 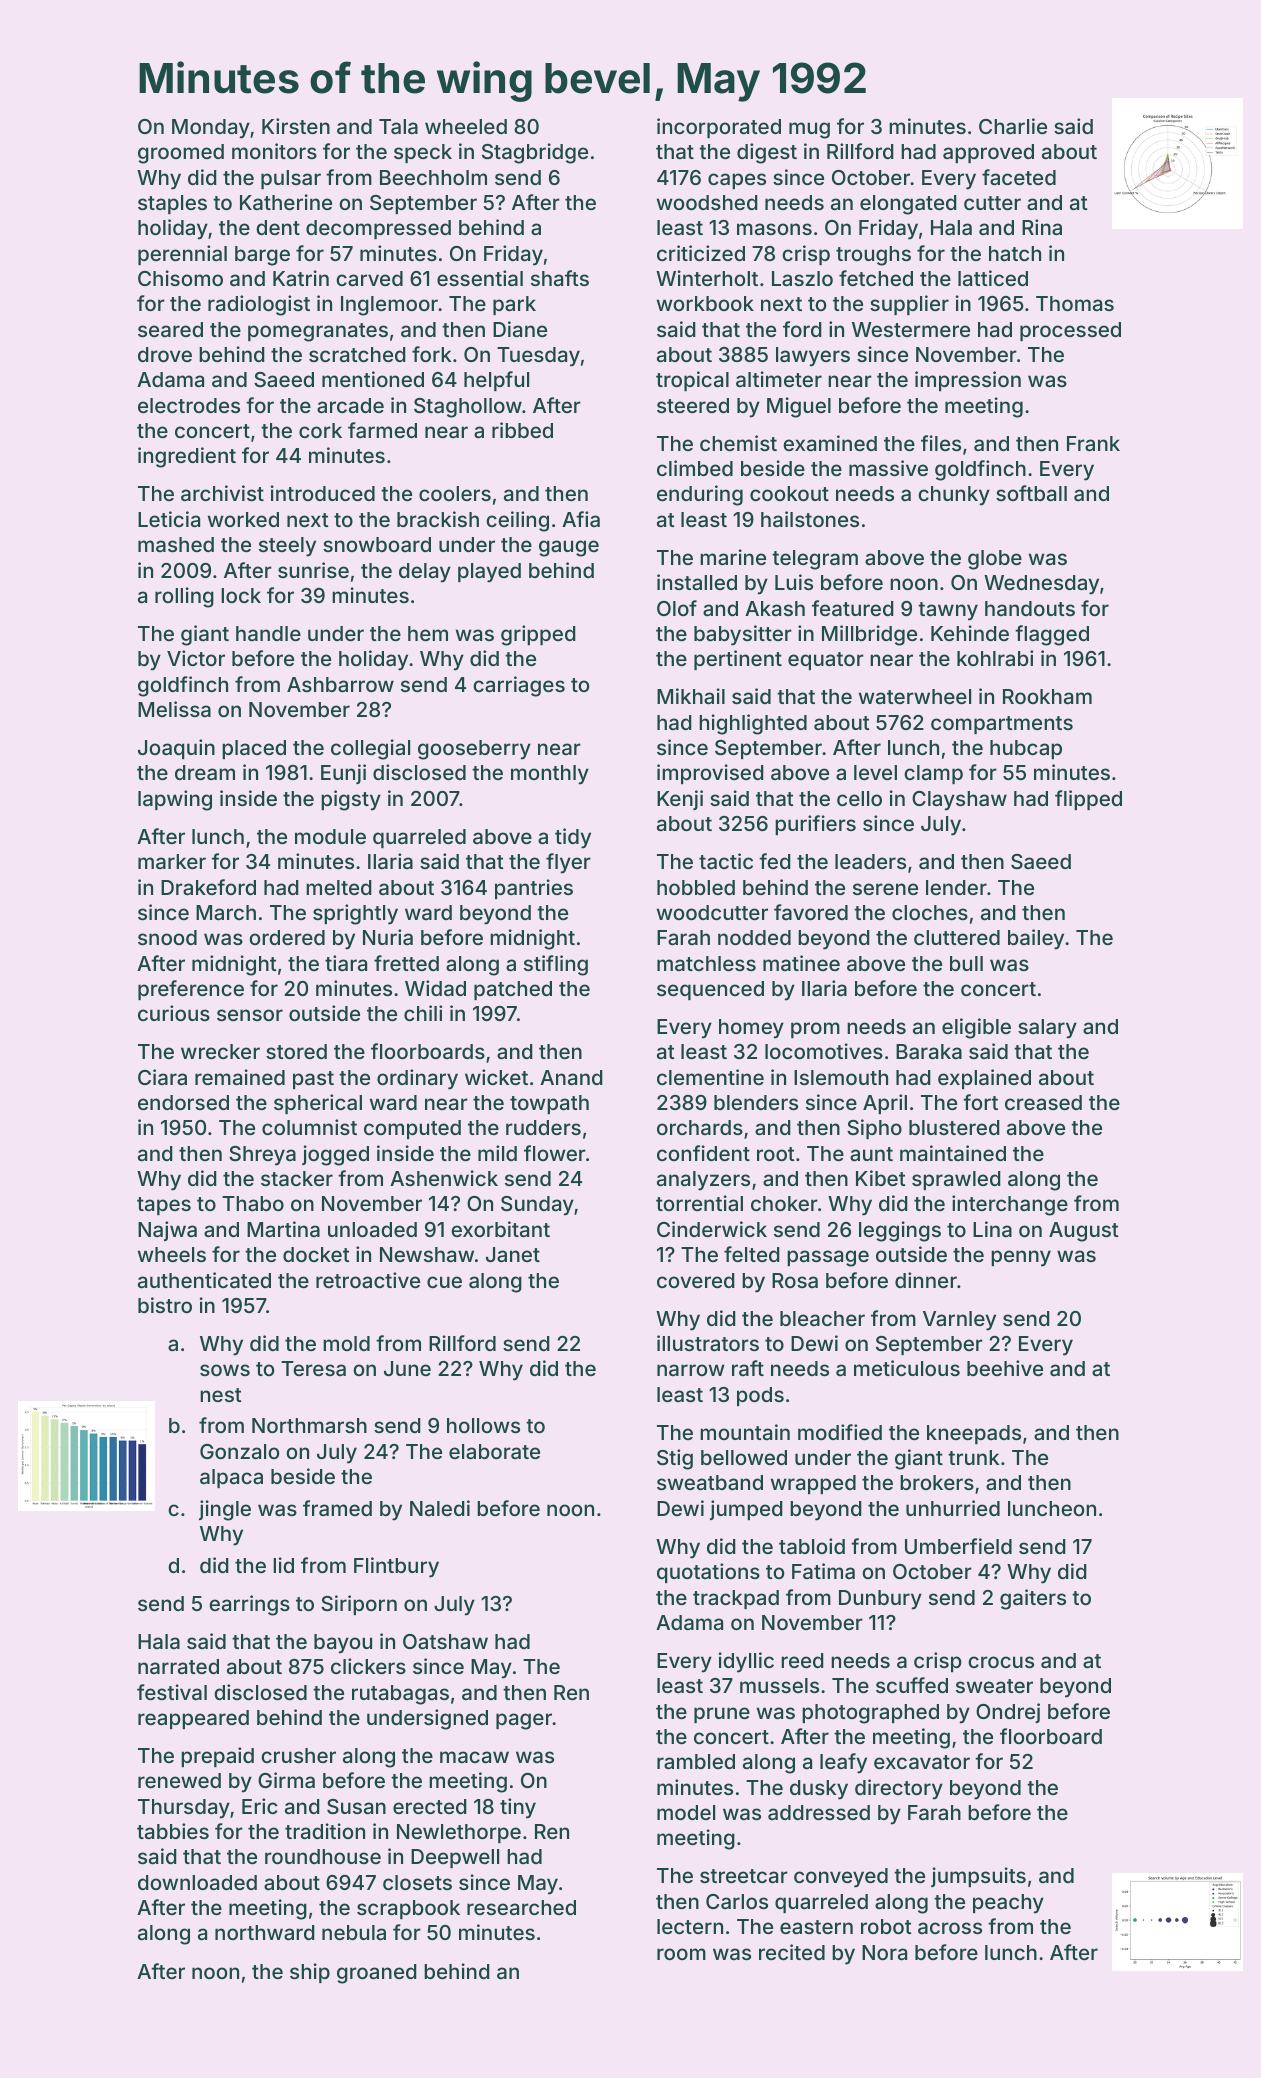 What do you see at coordinates (398, 126) in the page?
I see `Tala` at bounding box center [398, 126].
